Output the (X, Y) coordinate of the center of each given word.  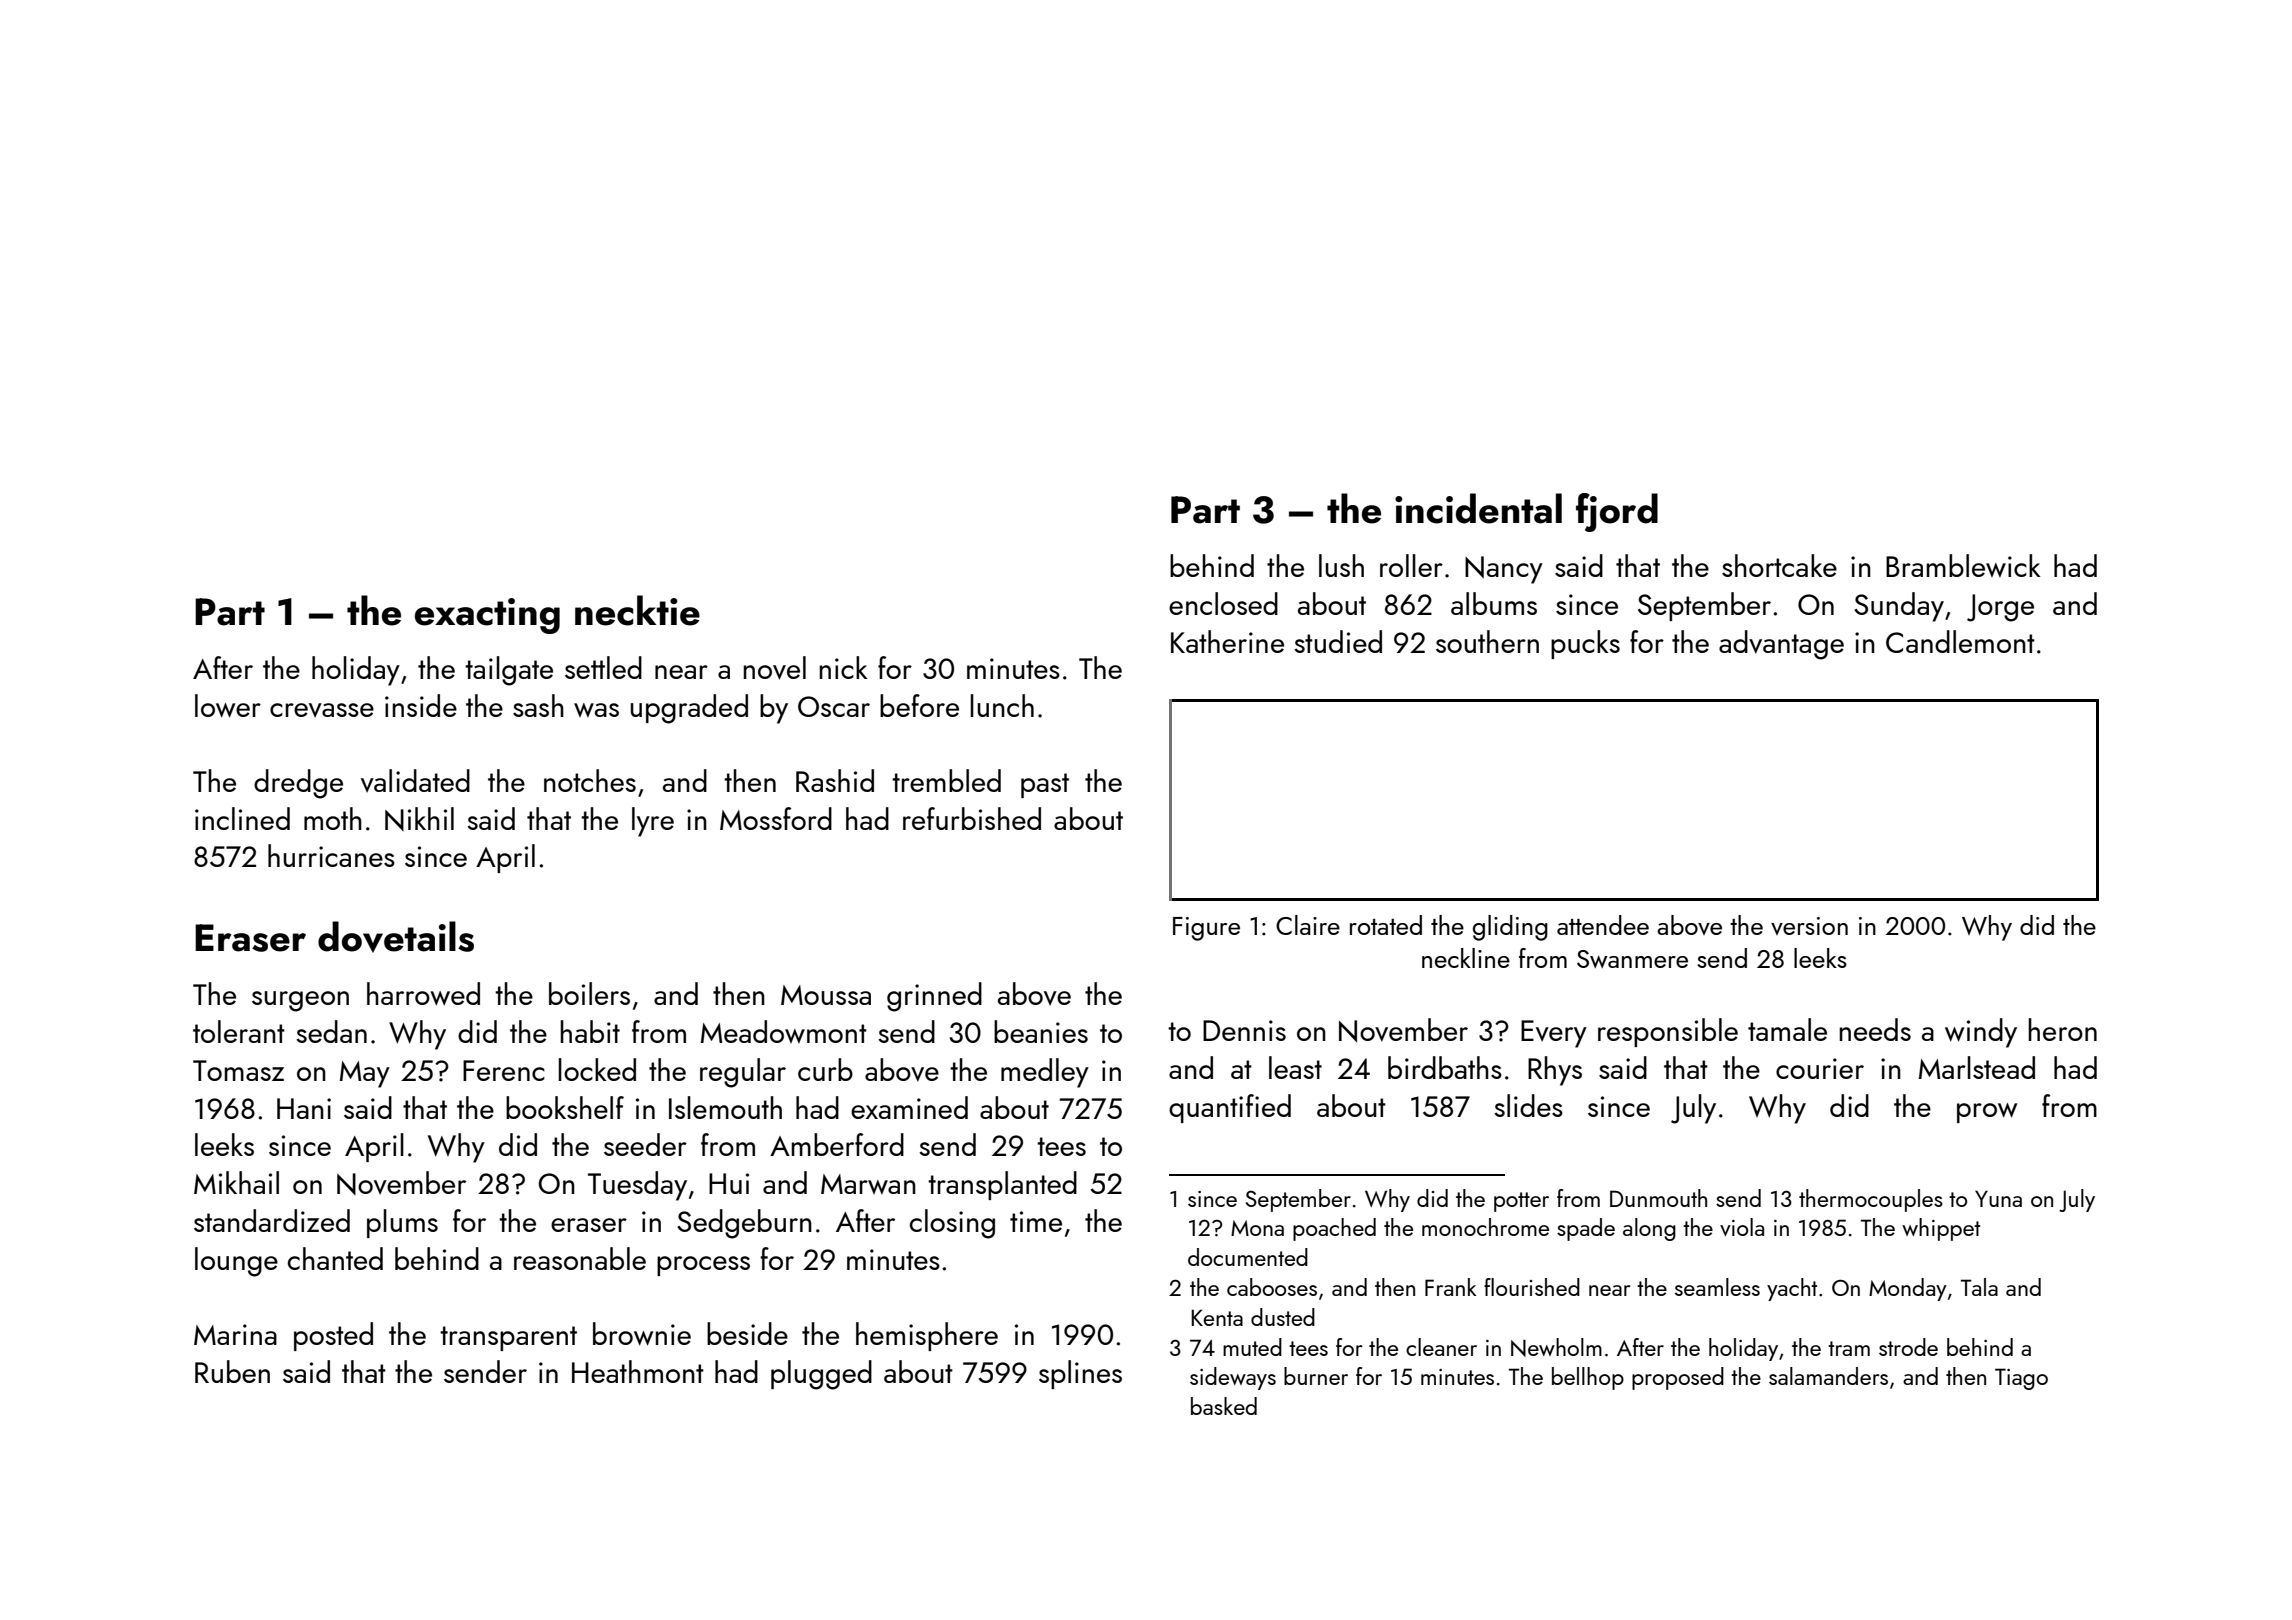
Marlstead (1977, 1067)
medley (1045, 1073)
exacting (487, 616)
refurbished (972, 818)
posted (333, 1336)
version (1809, 926)
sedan (331, 1031)
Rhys (1555, 1071)
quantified (1230, 1108)
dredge (298, 784)
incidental (1478, 508)
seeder (645, 1144)
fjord (1617, 512)
